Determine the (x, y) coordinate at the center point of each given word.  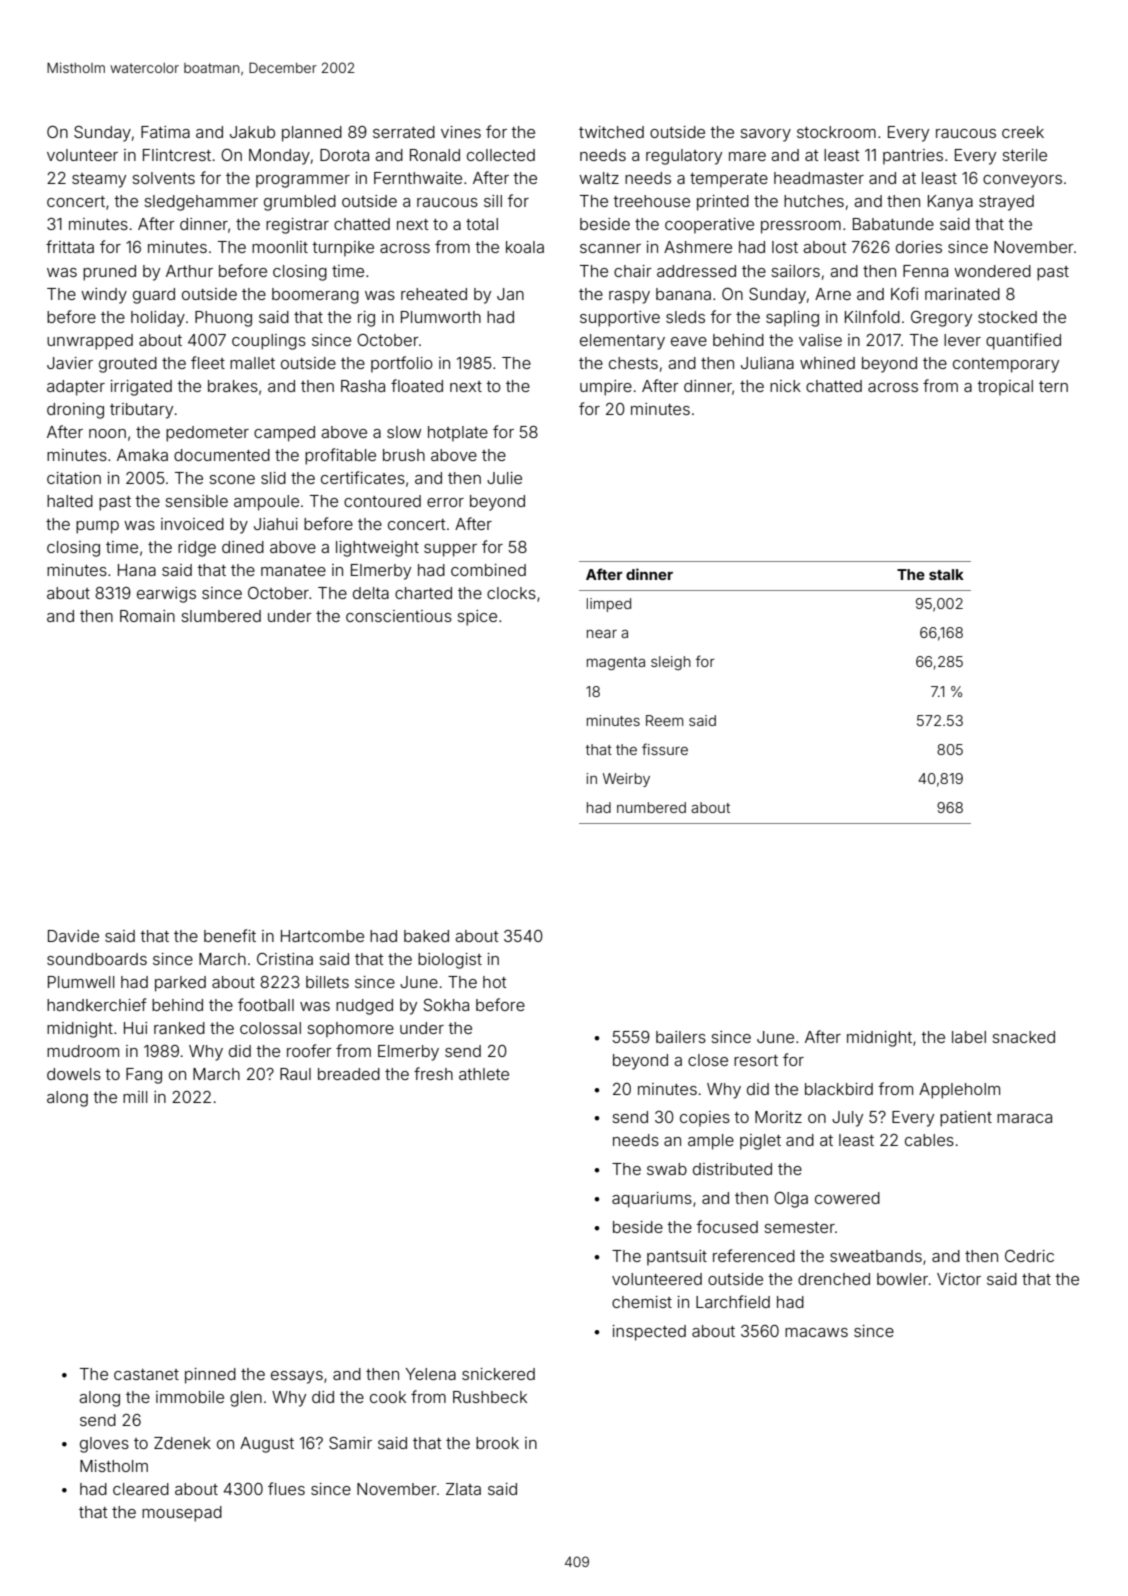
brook (497, 1443)
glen (246, 1399)
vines (461, 132)
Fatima (165, 132)
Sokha (446, 1005)
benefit (230, 935)
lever (962, 340)
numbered (651, 807)
